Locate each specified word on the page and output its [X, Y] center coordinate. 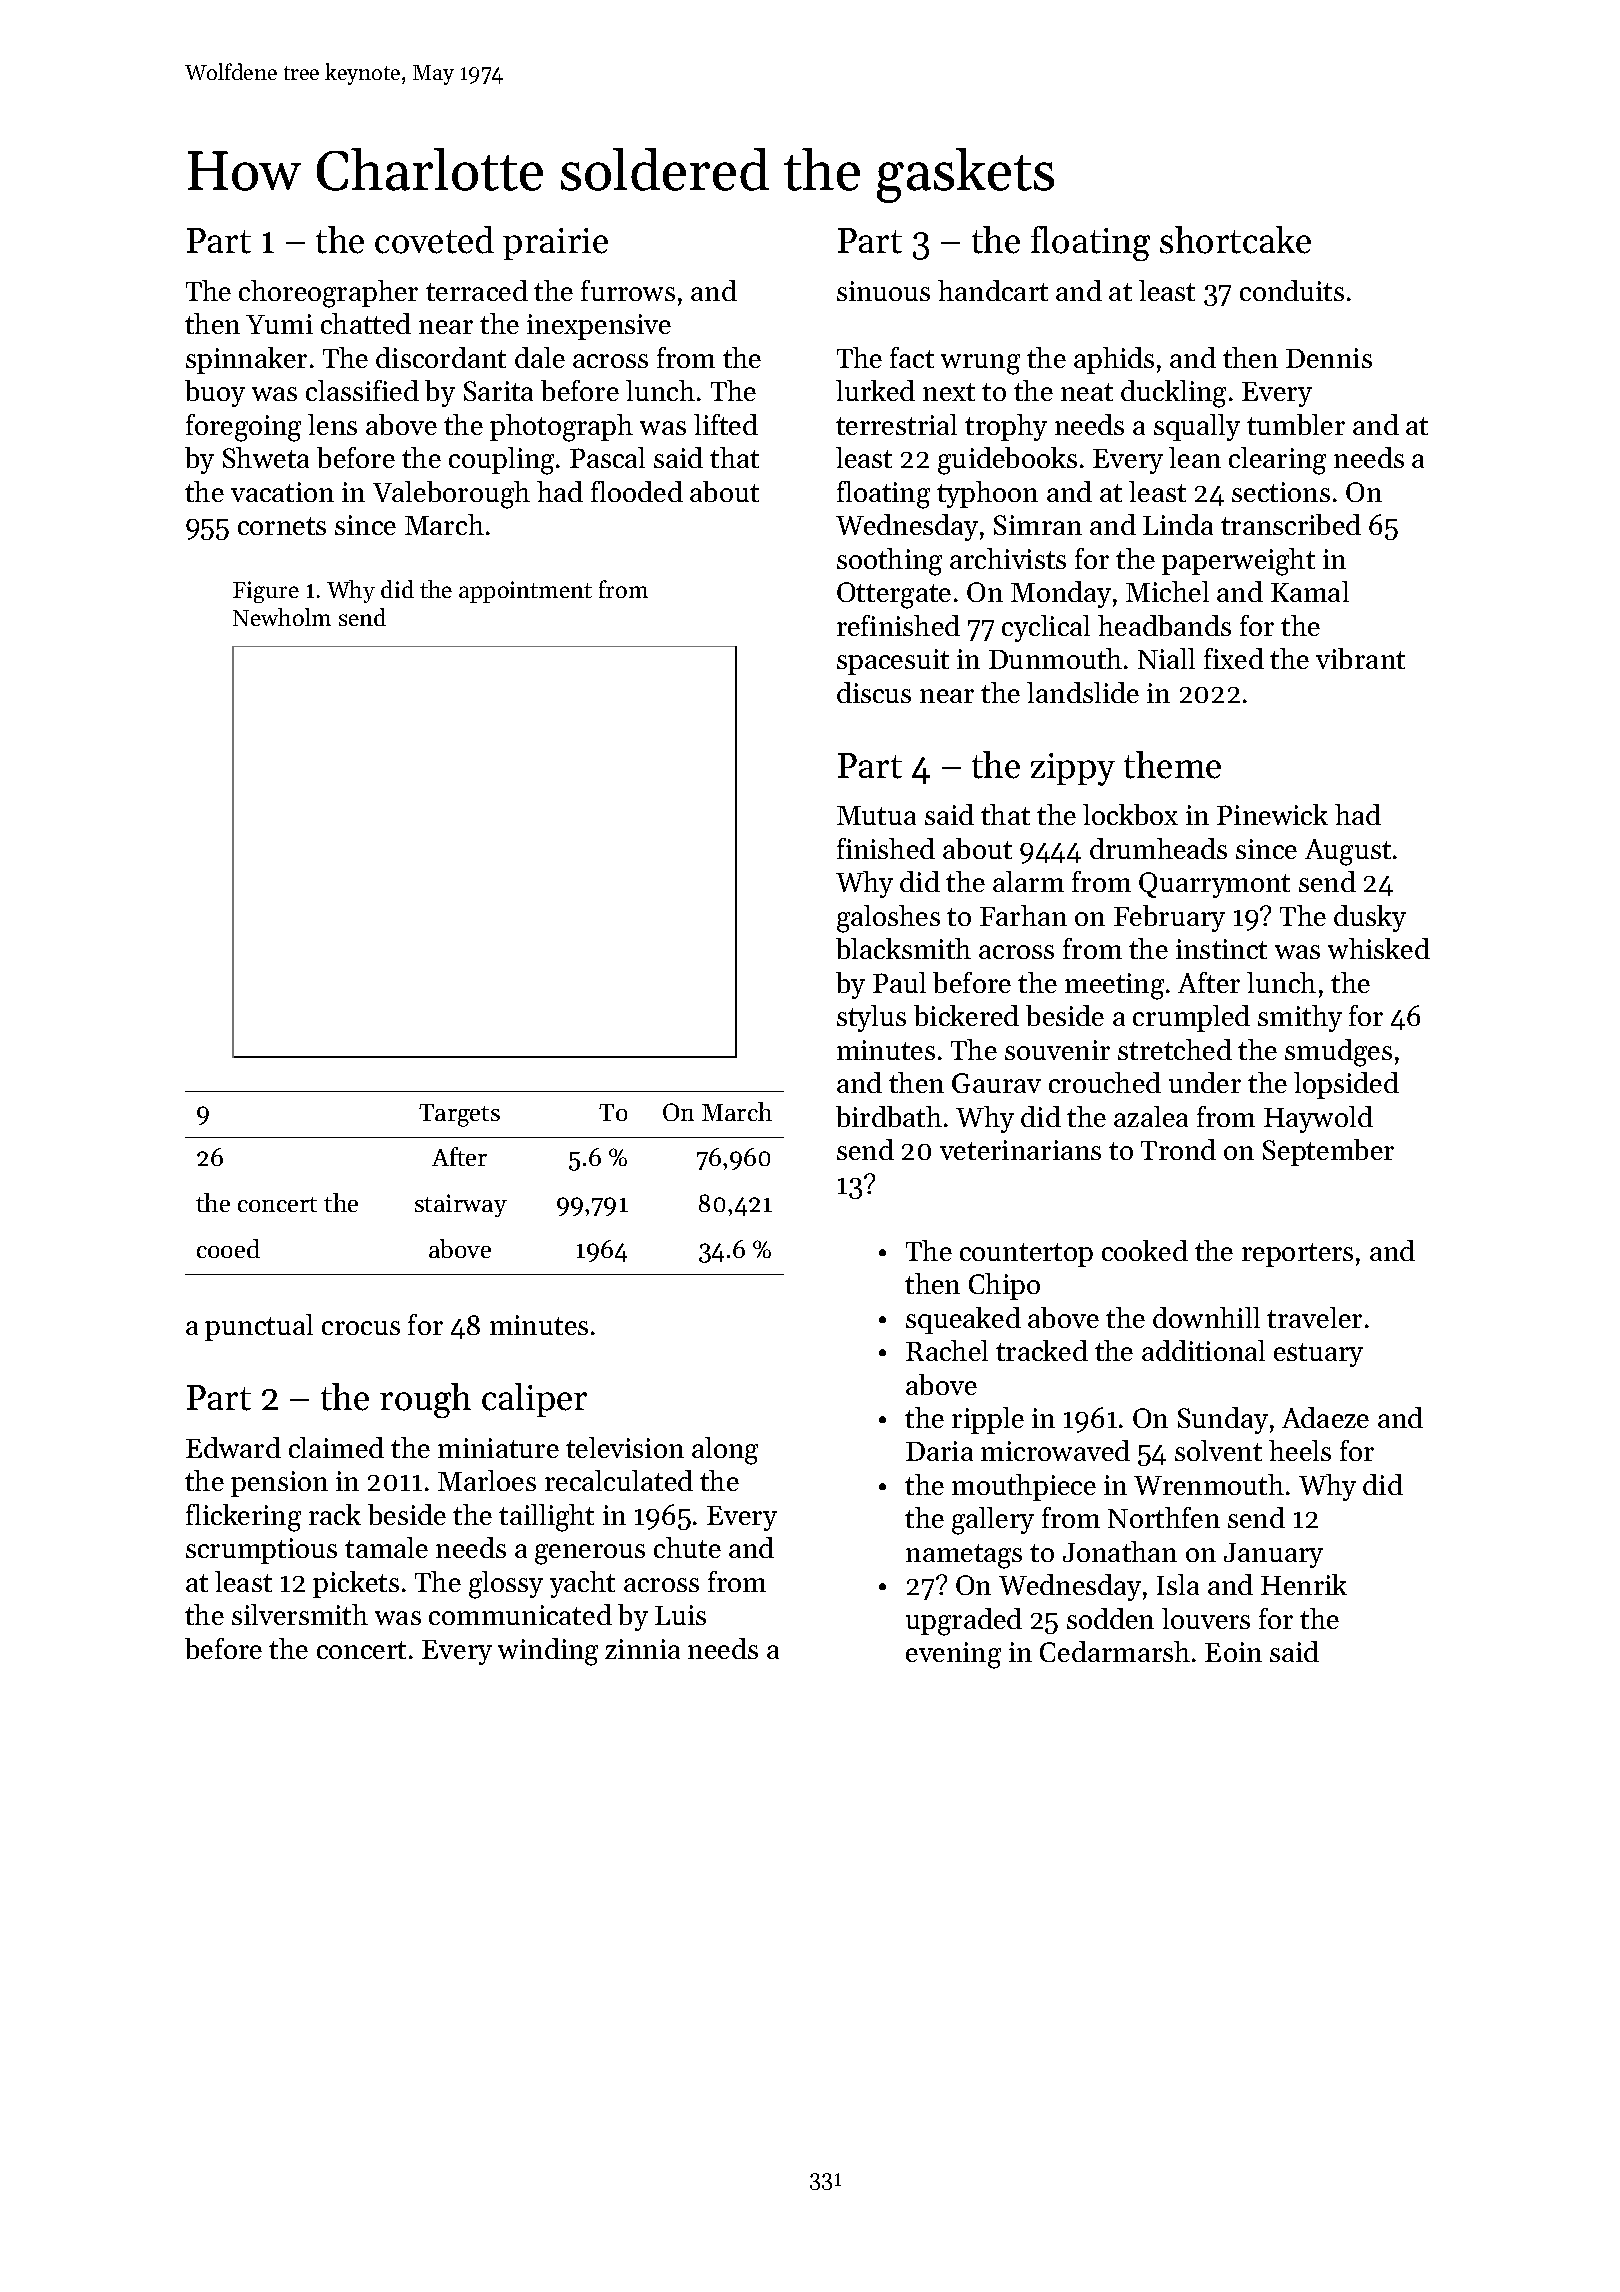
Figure [266, 592]
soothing [889, 562]
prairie [555, 244]
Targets [459, 1115]
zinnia [642, 1649]
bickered [966, 1015]
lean [1195, 457]
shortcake [1235, 240]
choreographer [328, 294]
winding [548, 1652]
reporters [1297, 1255]
